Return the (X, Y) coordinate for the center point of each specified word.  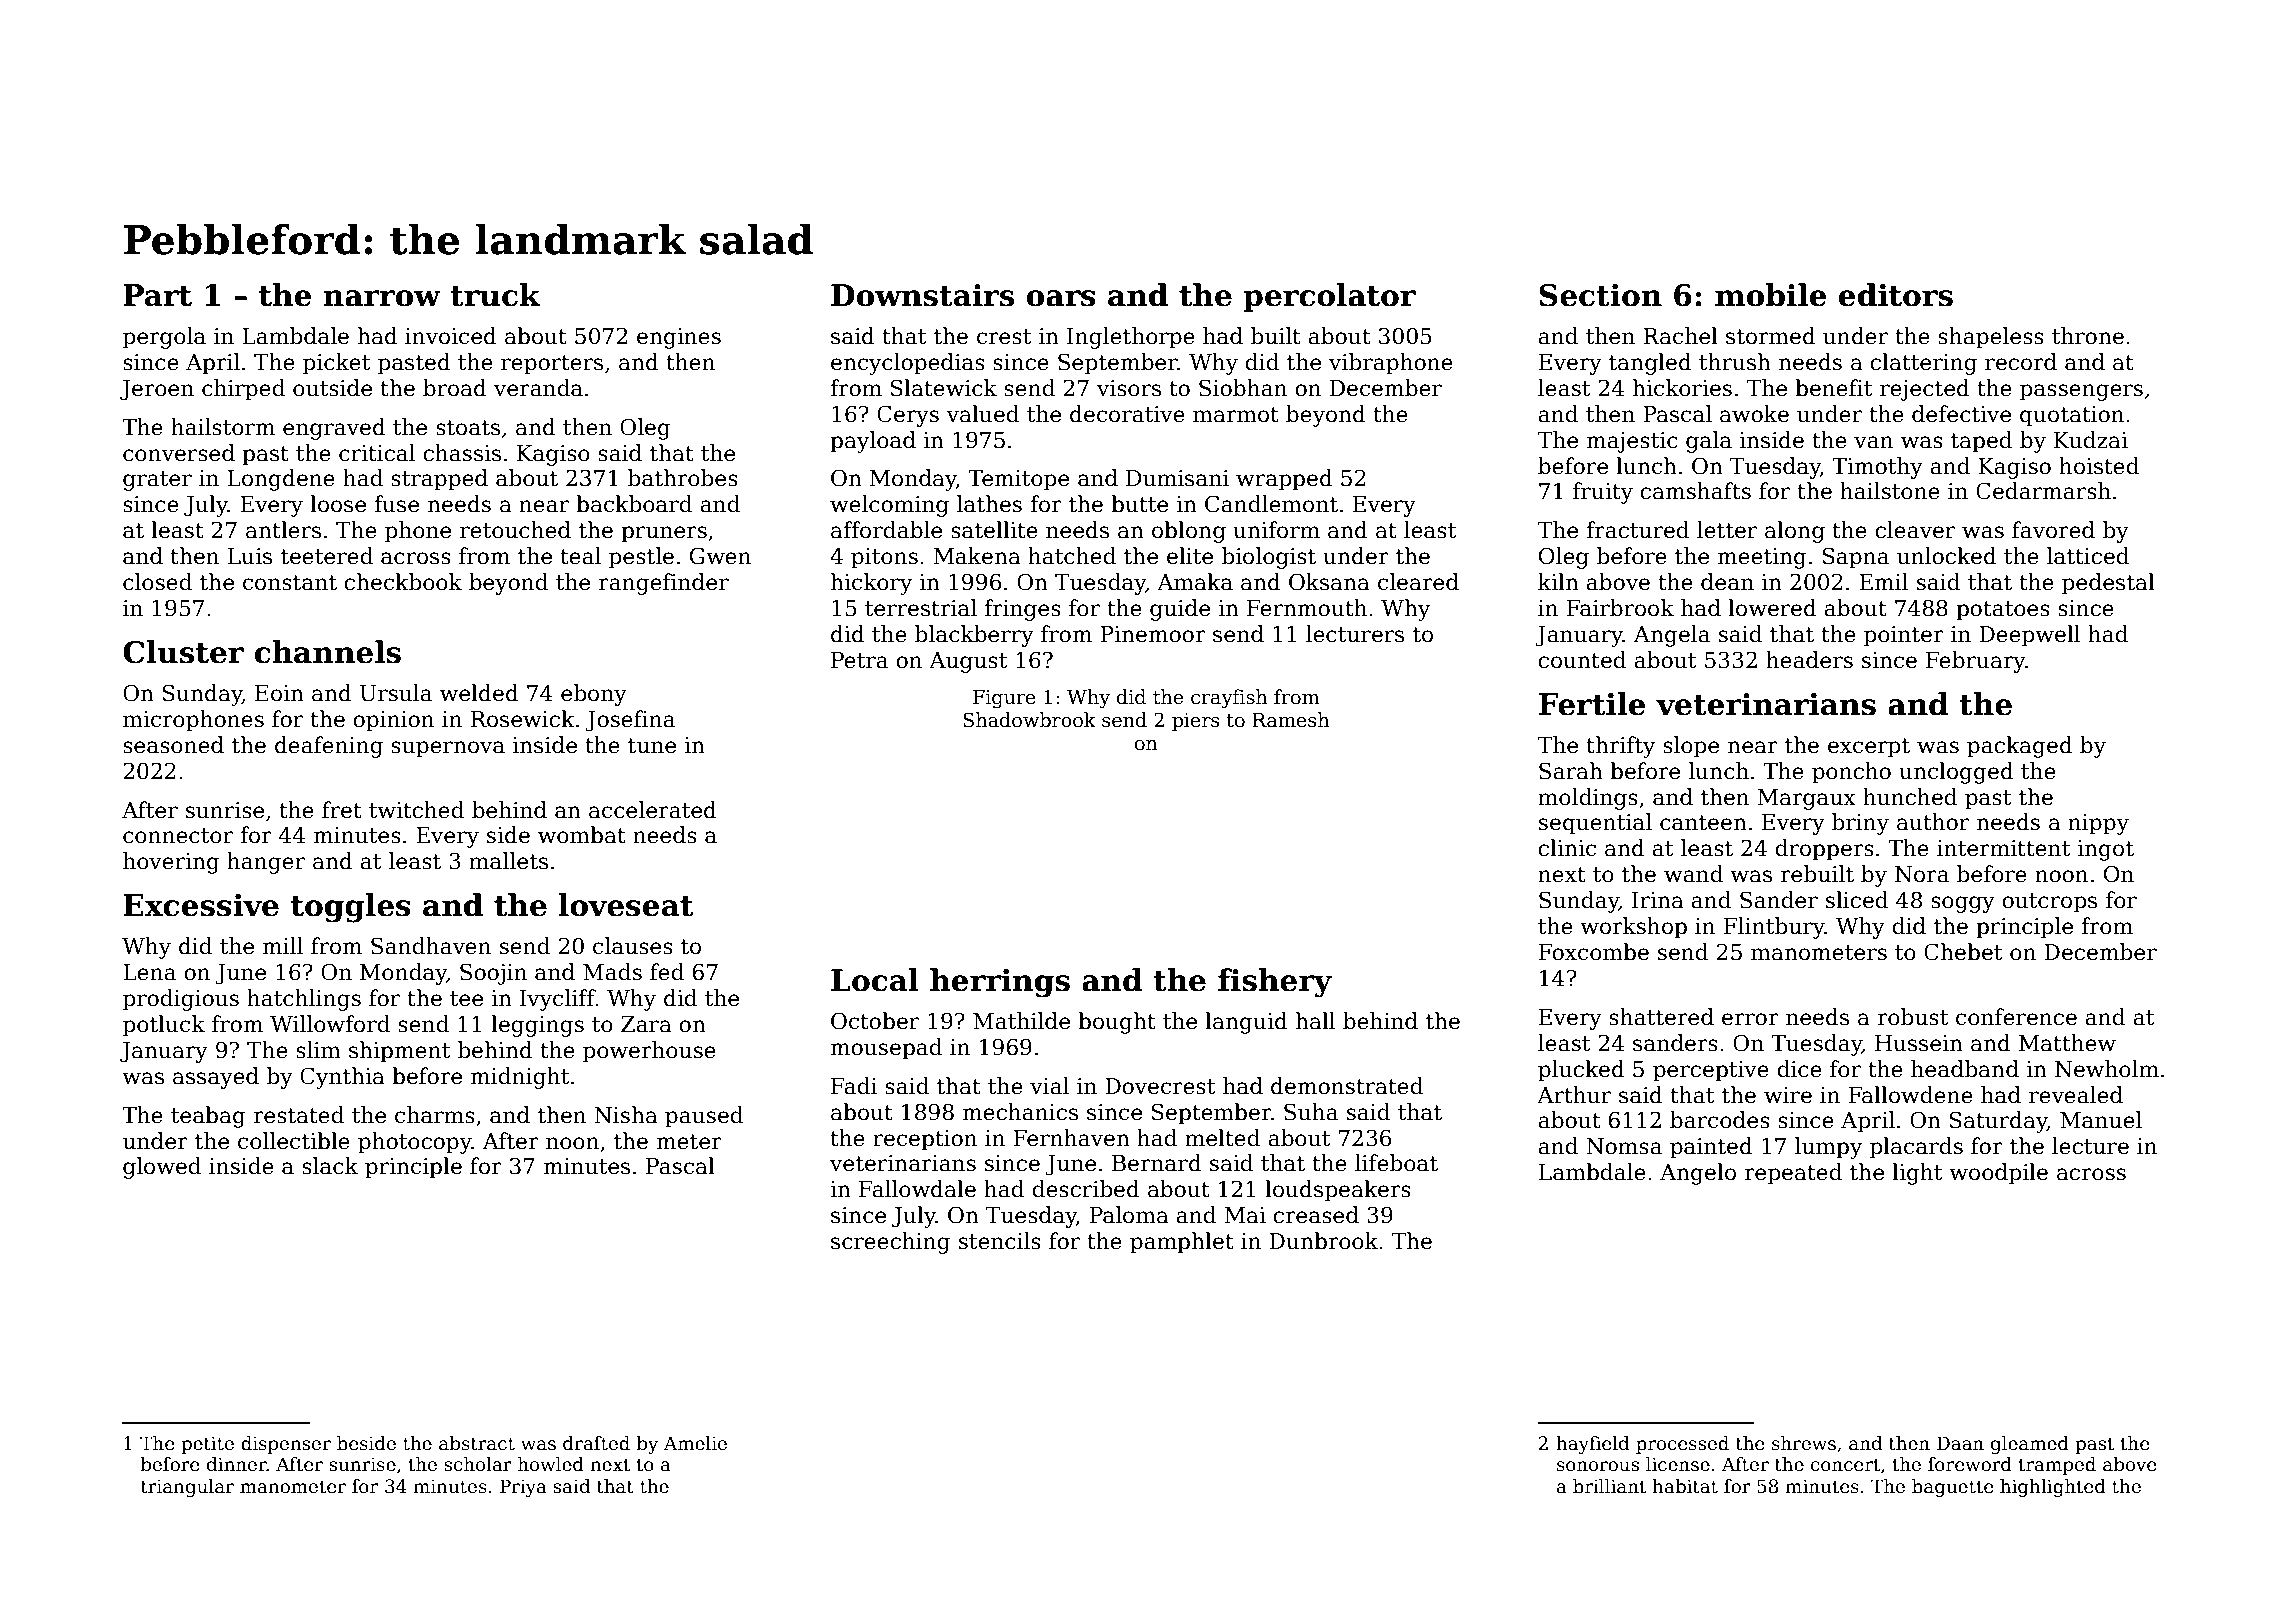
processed (1682, 1445)
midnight (520, 1078)
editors (1896, 295)
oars (1061, 298)
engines (679, 338)
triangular (187, 1488)
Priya (523, 1488)
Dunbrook (1323, 1241)
